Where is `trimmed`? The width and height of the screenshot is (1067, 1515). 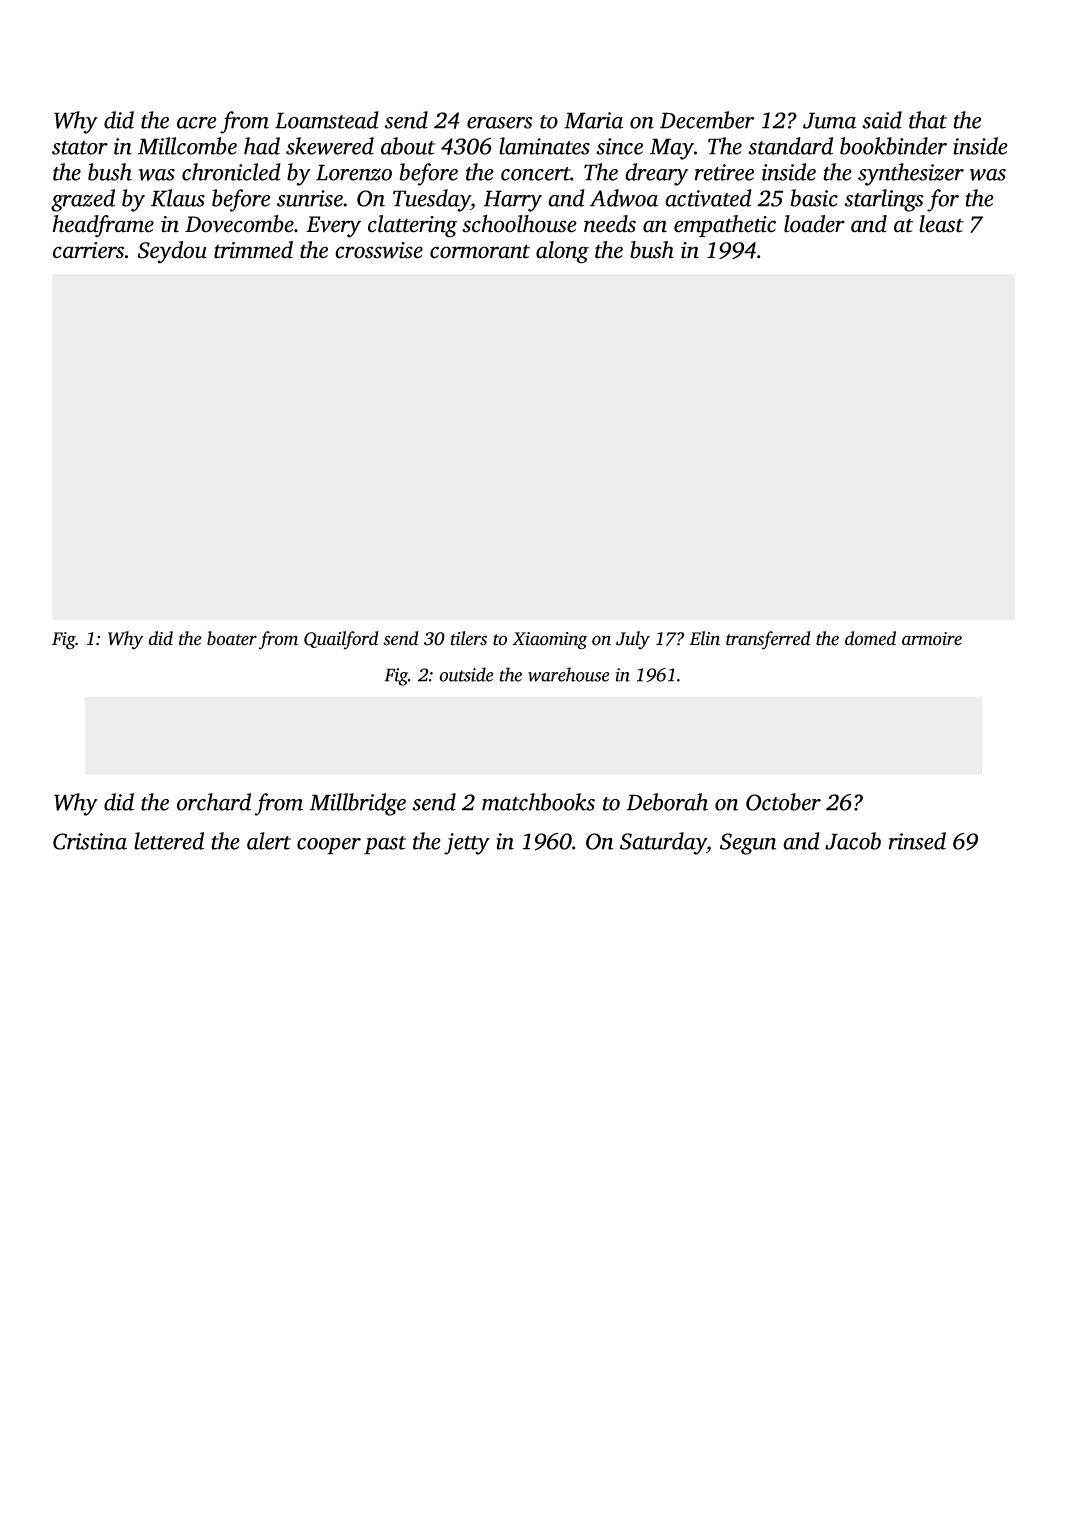 trimmed is located at coordinates (253, 250).
